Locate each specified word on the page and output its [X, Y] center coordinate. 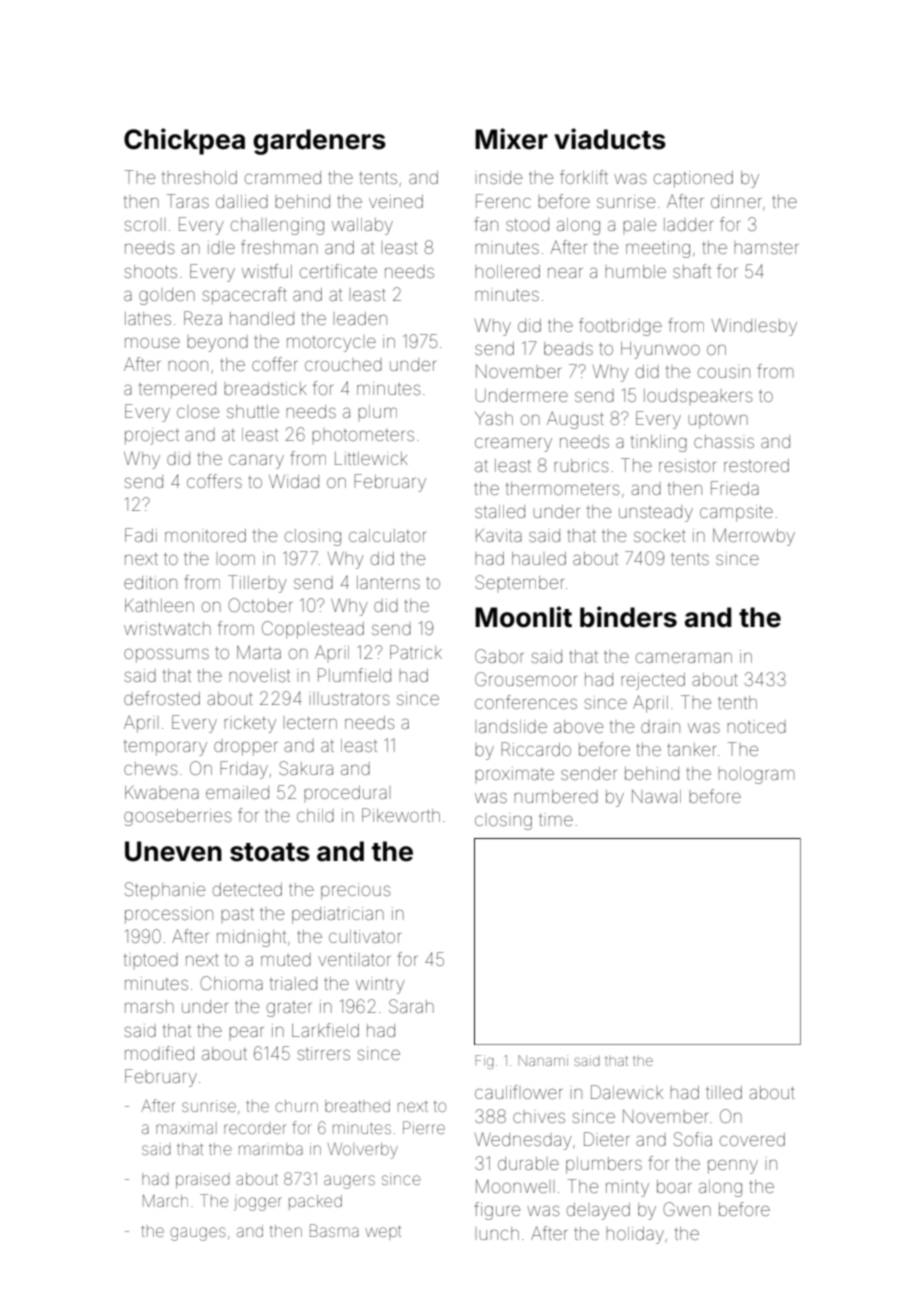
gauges [198, 1234]
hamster [766, 248]
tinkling [659, 443]
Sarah [411, 1006]
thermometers [562, 488]
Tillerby [257, 584]
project [152, 436]
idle [221, 247]
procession [169, 915]
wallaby [362, 226]
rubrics [581, 465]
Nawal [656, 796]
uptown [718, 421]
